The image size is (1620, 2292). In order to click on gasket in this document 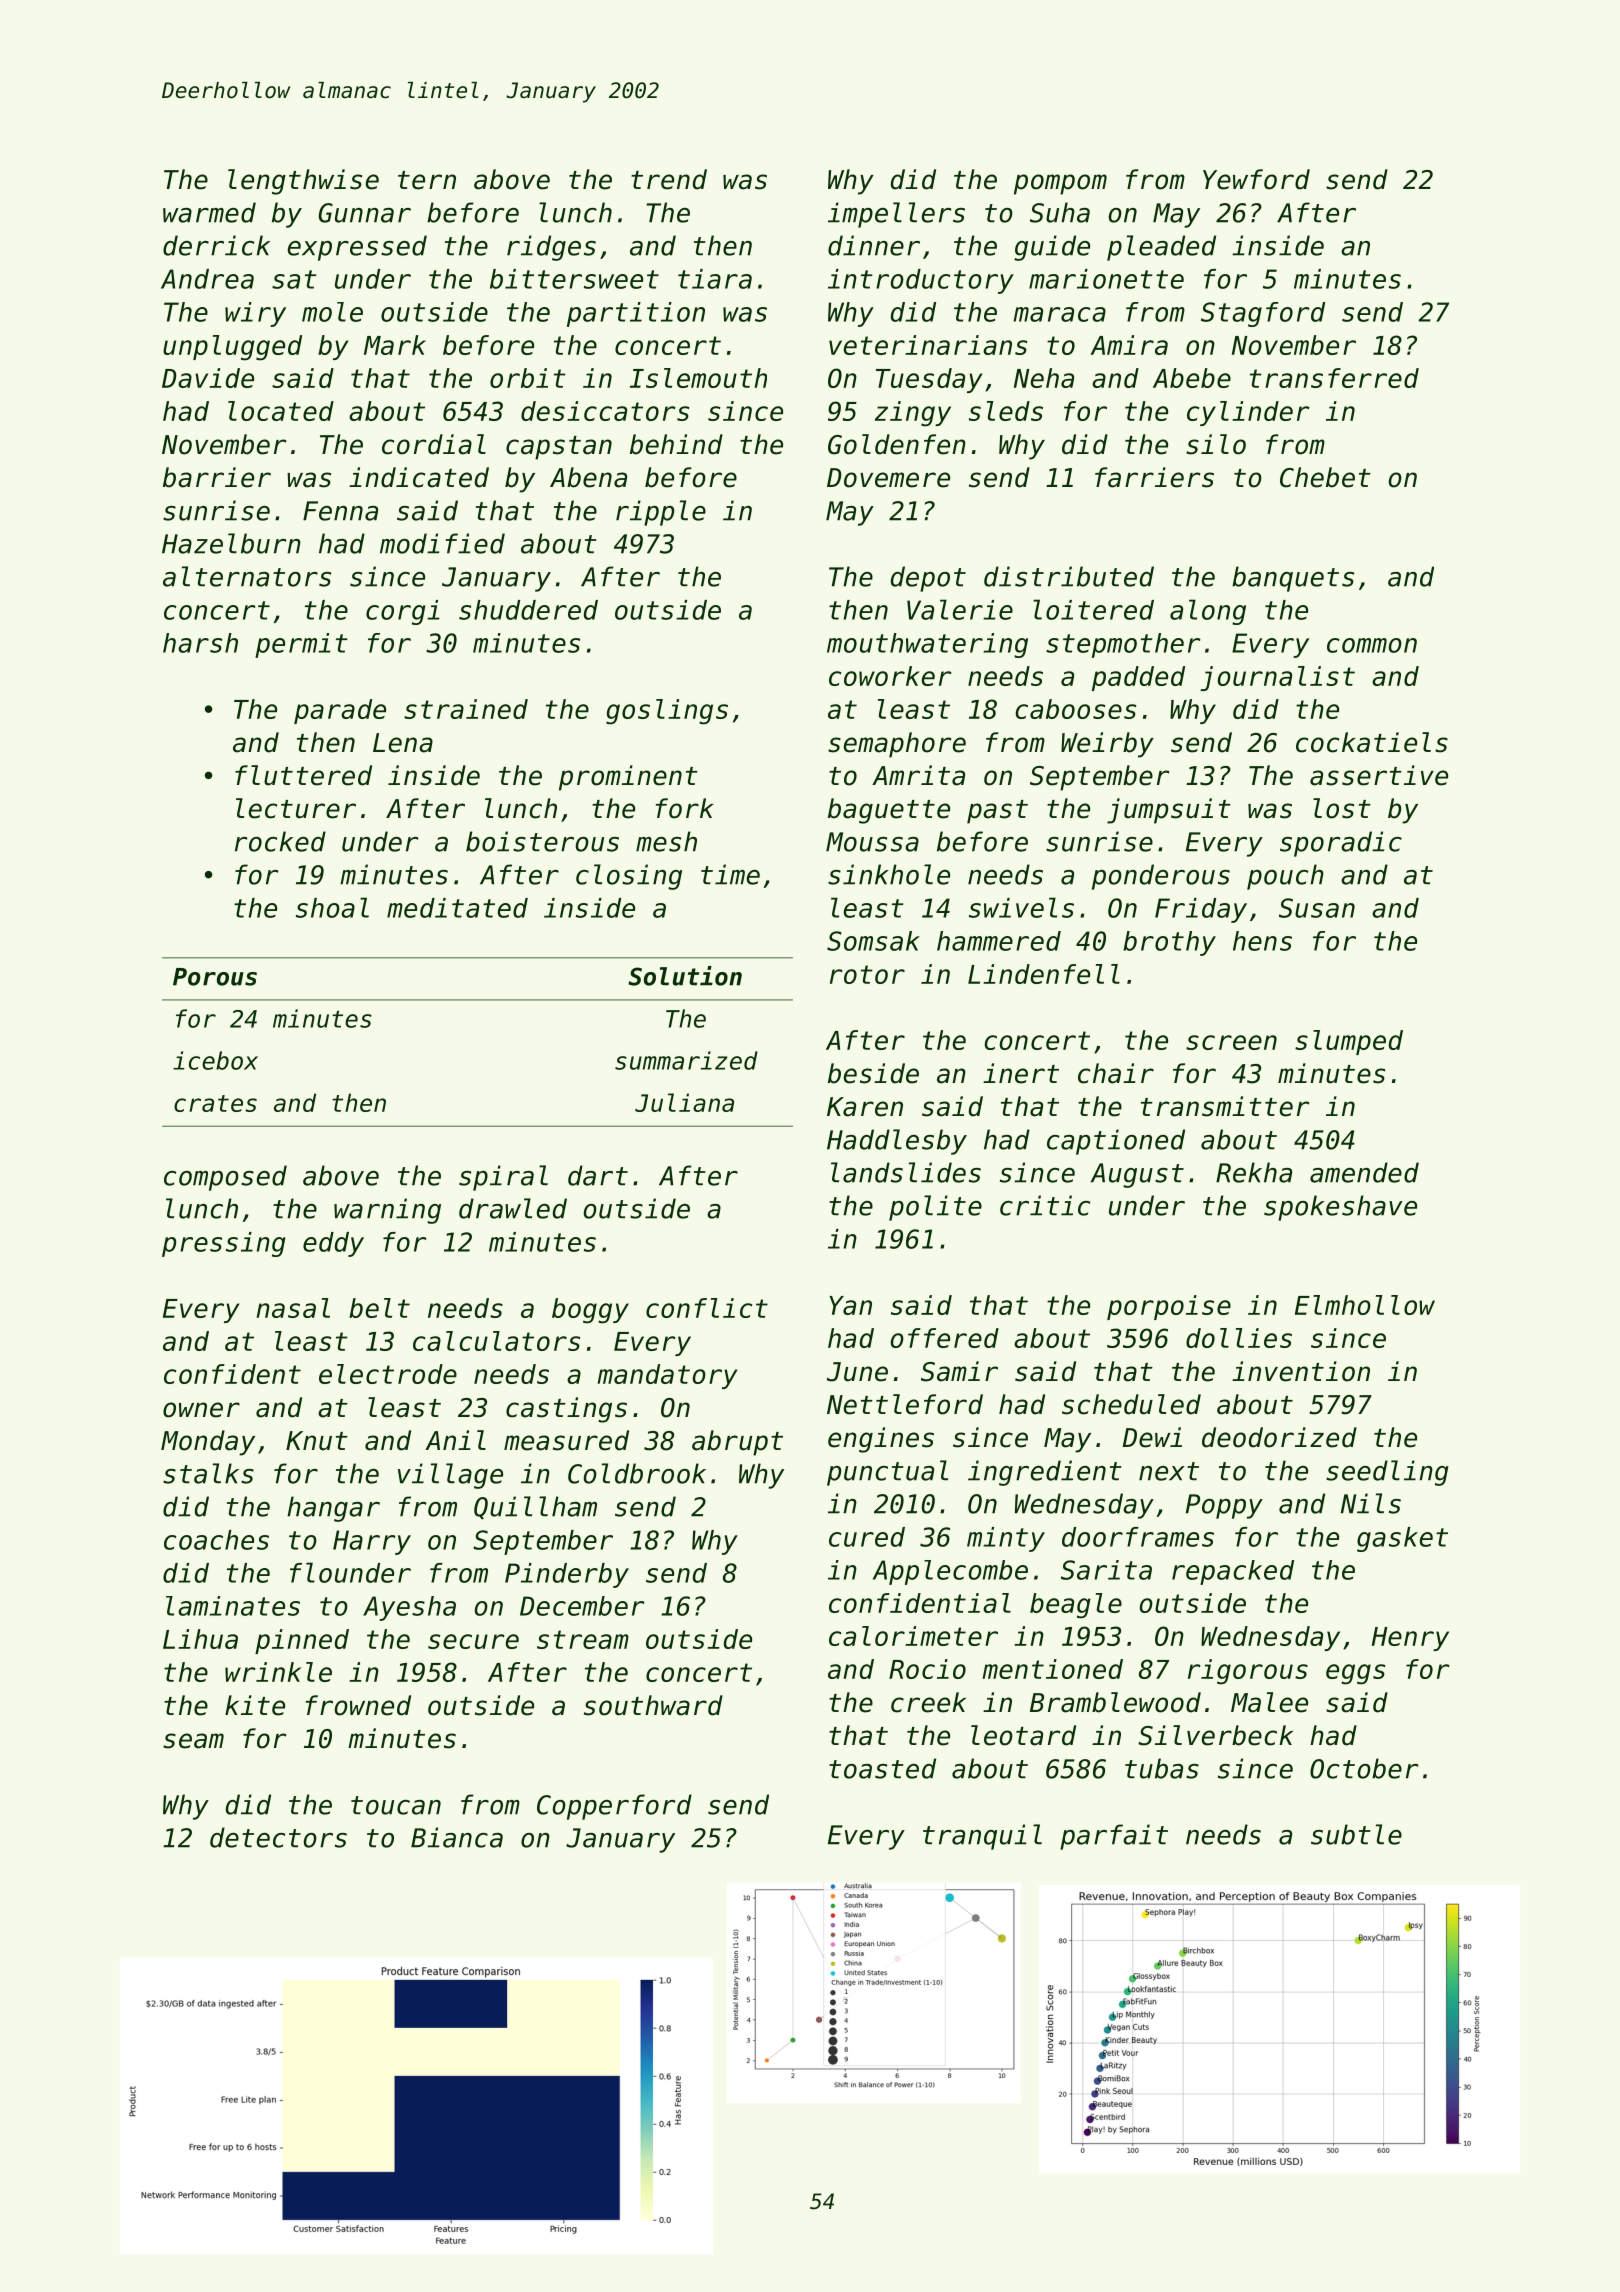, I will do `click(1402, 1539)`.
